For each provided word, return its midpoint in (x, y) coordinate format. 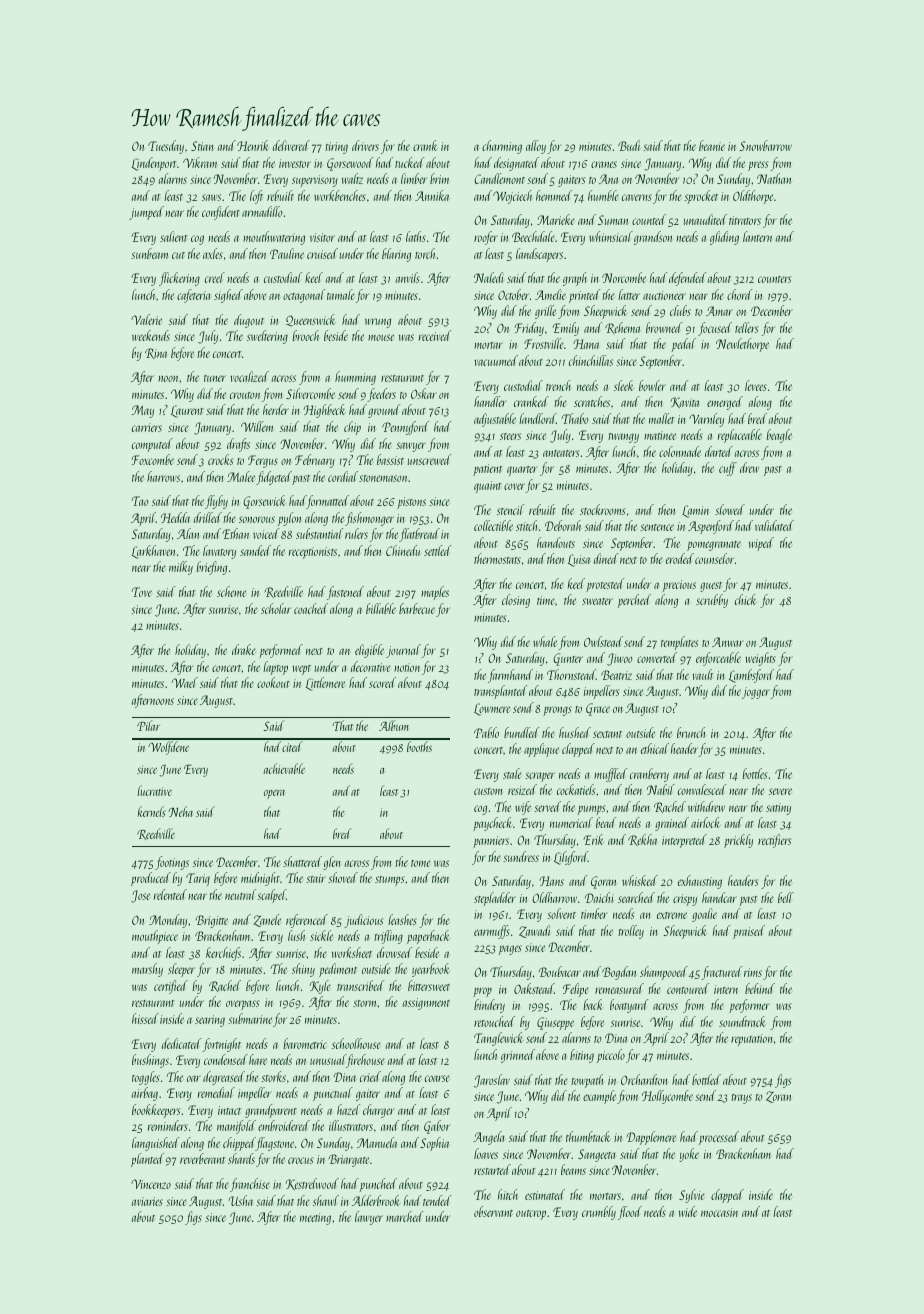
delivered (291, 145)
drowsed (394, 952)
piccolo (611, 1056)
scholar (276, 608)
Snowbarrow (765, 145)
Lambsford (751, 676)
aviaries (147, 1201)
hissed (145, 1018)
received (435, 335)
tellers (746, 327)
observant (493, 1211)
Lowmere (492, 709)
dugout (249, 321)
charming (502, 147)
